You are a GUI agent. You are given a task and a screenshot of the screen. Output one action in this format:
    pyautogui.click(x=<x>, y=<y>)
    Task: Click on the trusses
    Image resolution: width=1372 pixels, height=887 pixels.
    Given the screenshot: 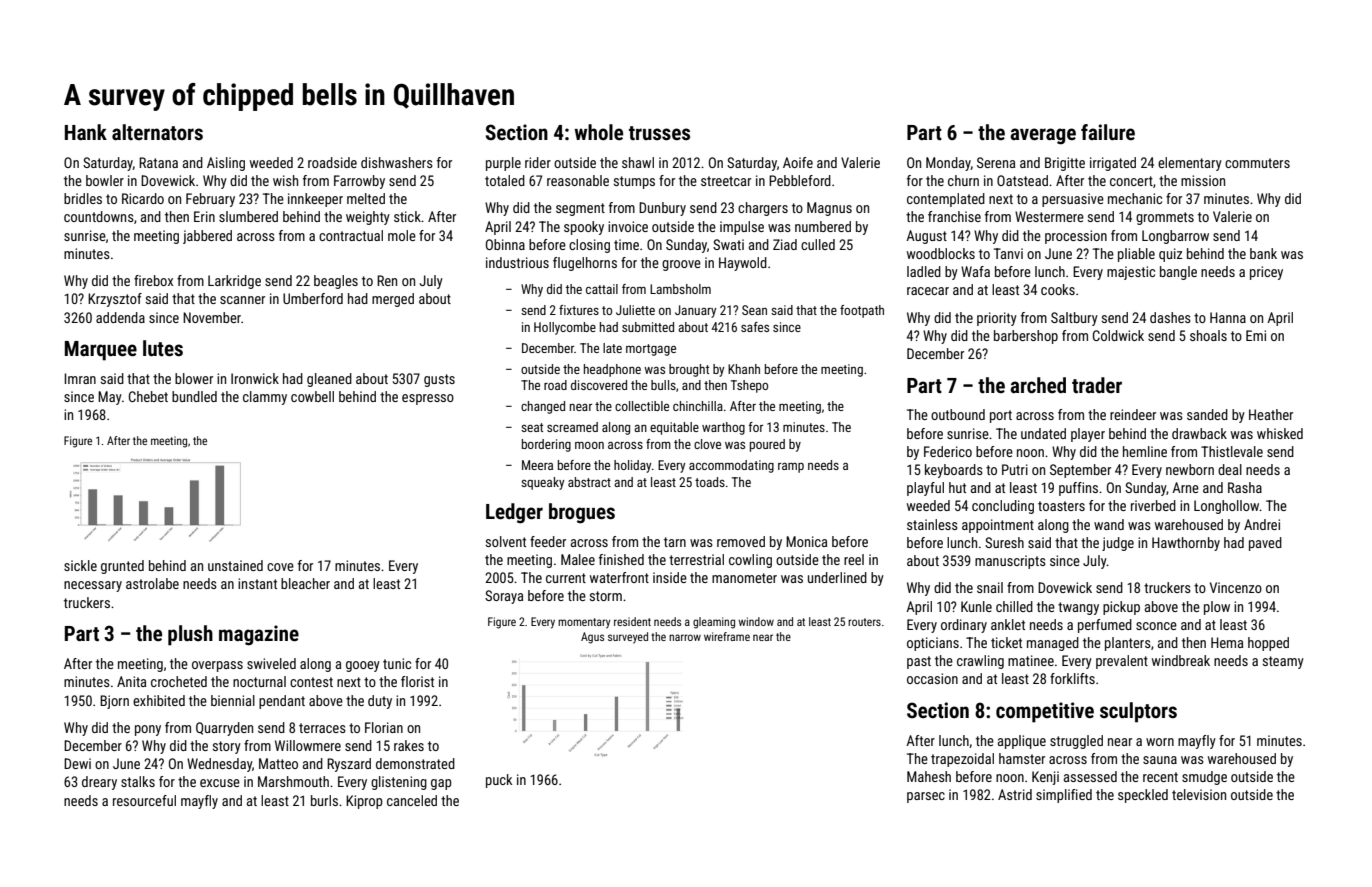 What is the action you would take?
    pyautogui.click(x=659, y=133)
